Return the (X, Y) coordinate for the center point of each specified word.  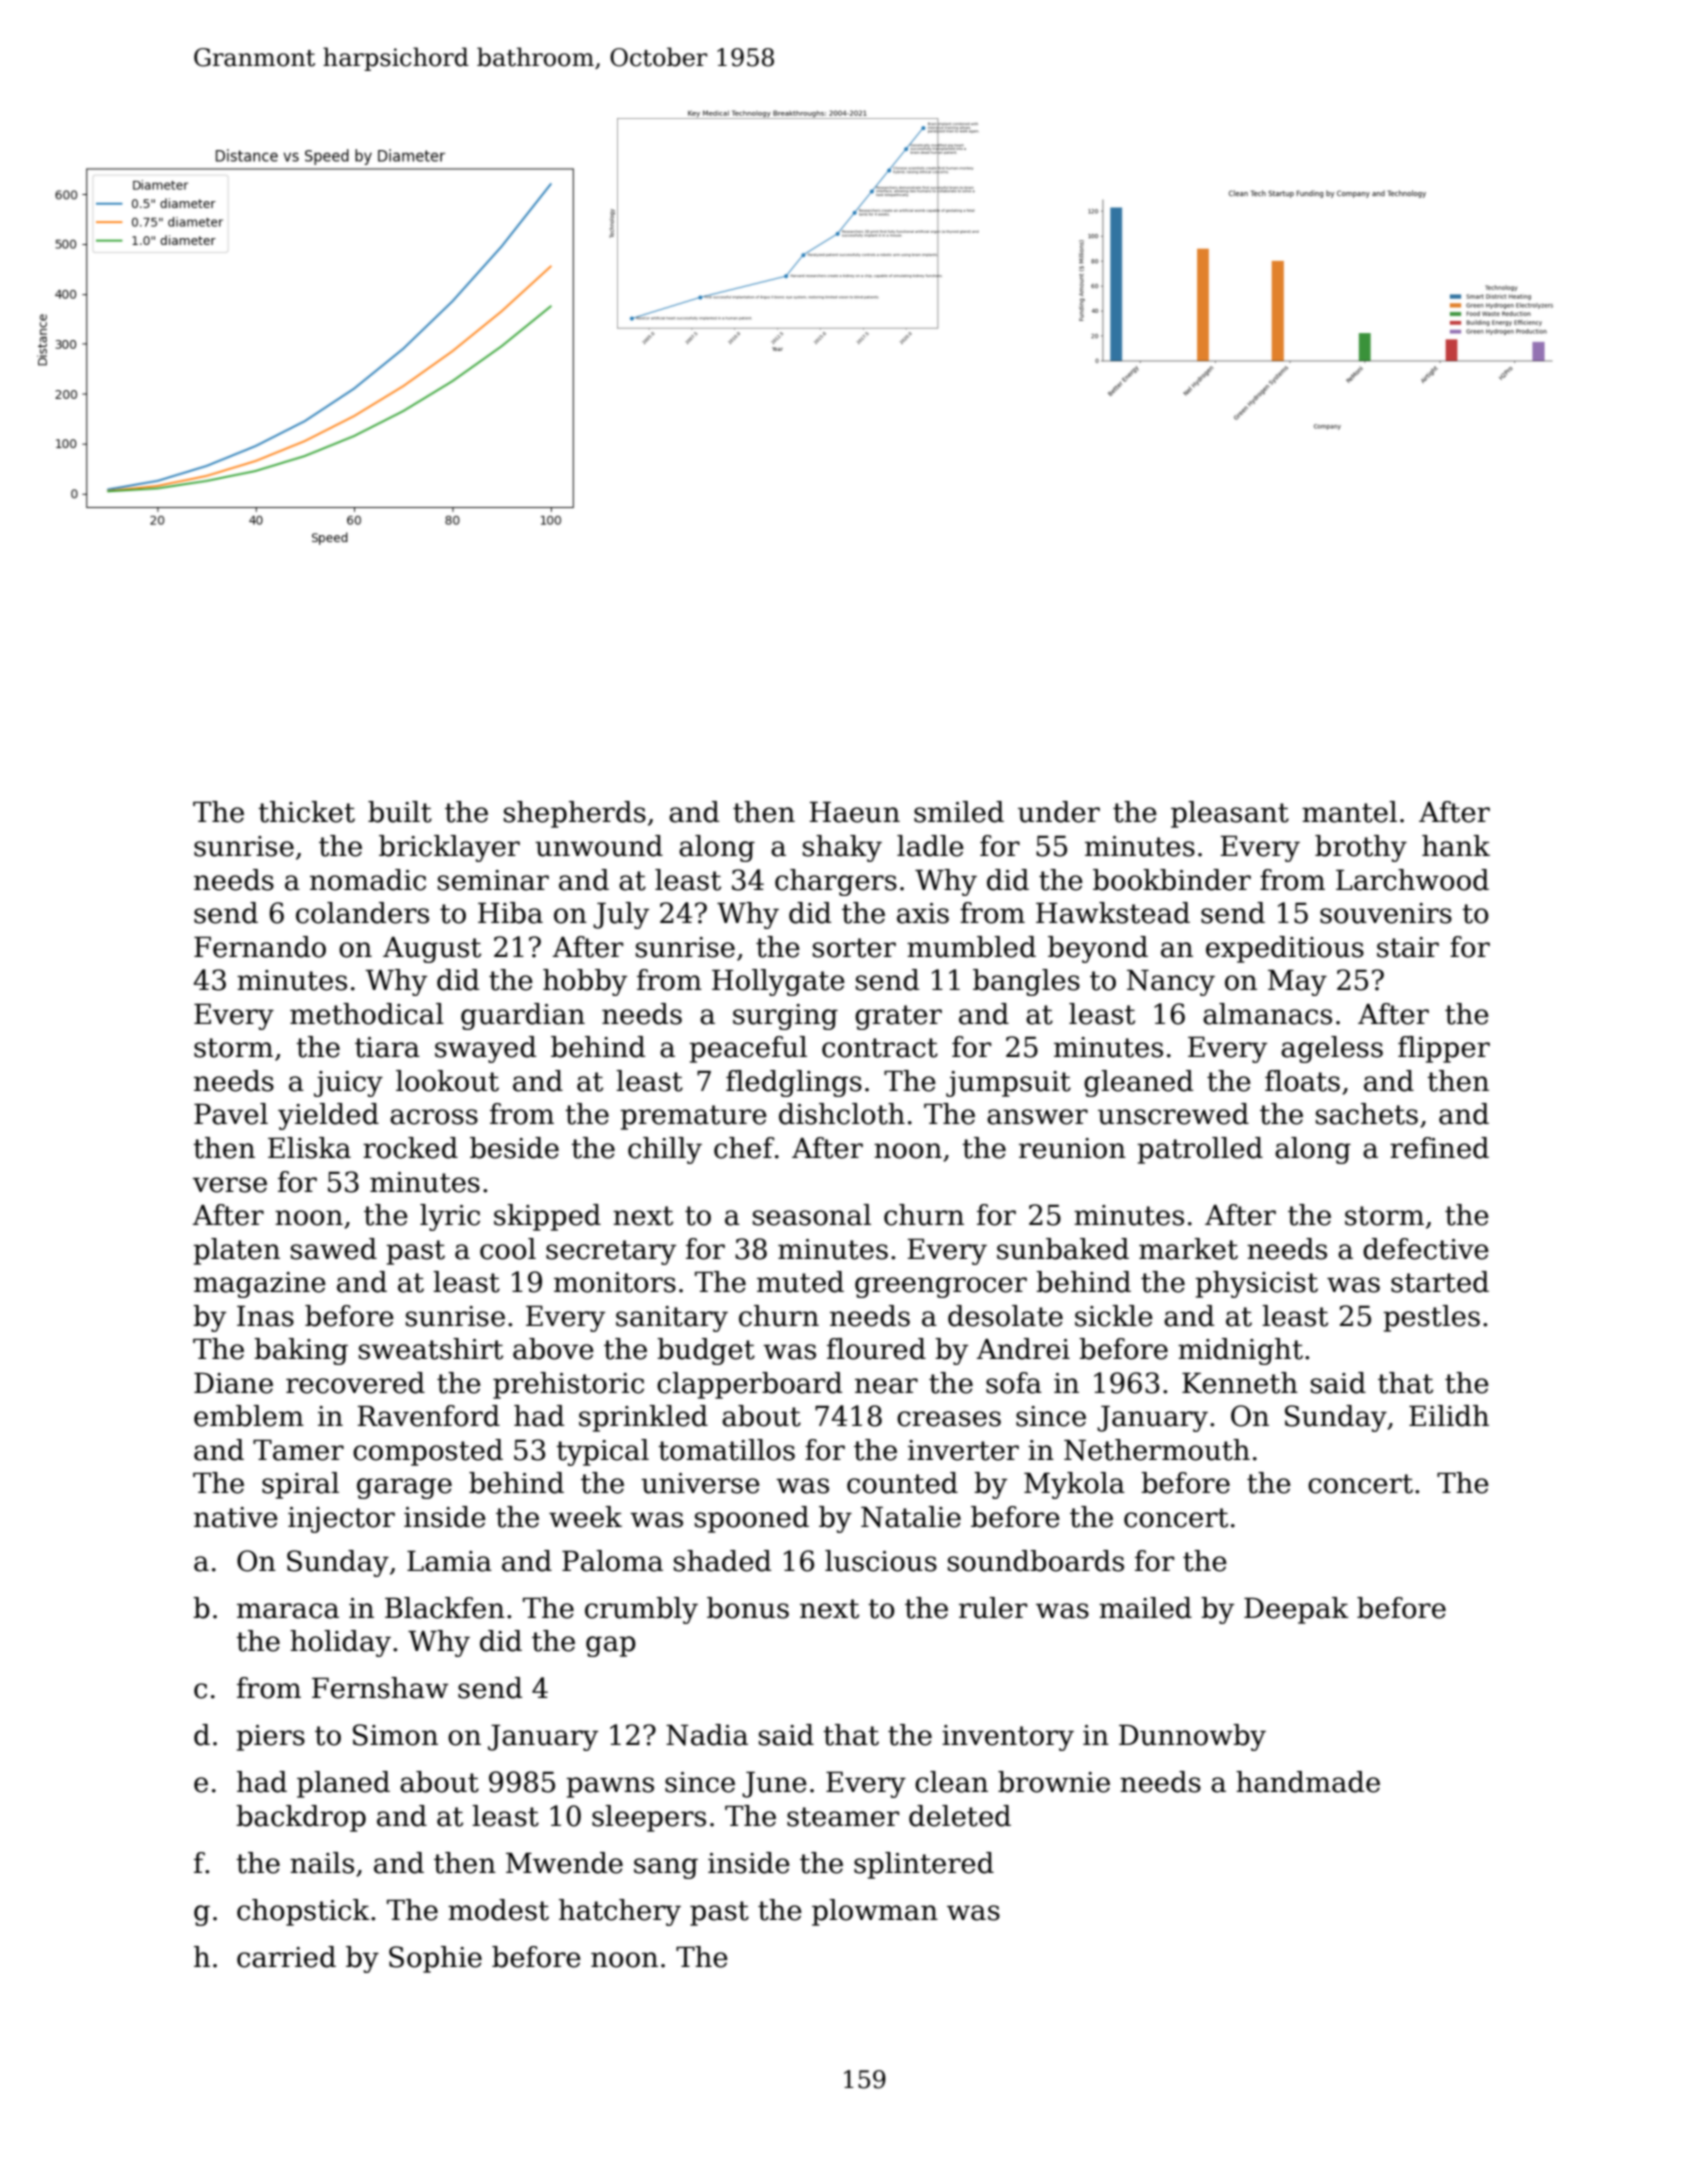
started (1440, 1282)
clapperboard (749, 1385)
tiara (387, 1047)
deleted (960, 1816)
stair (1408, 947)
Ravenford (428, 1416)
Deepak (1296, 1610)
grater (898, 1017)
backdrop (301, 1818)
